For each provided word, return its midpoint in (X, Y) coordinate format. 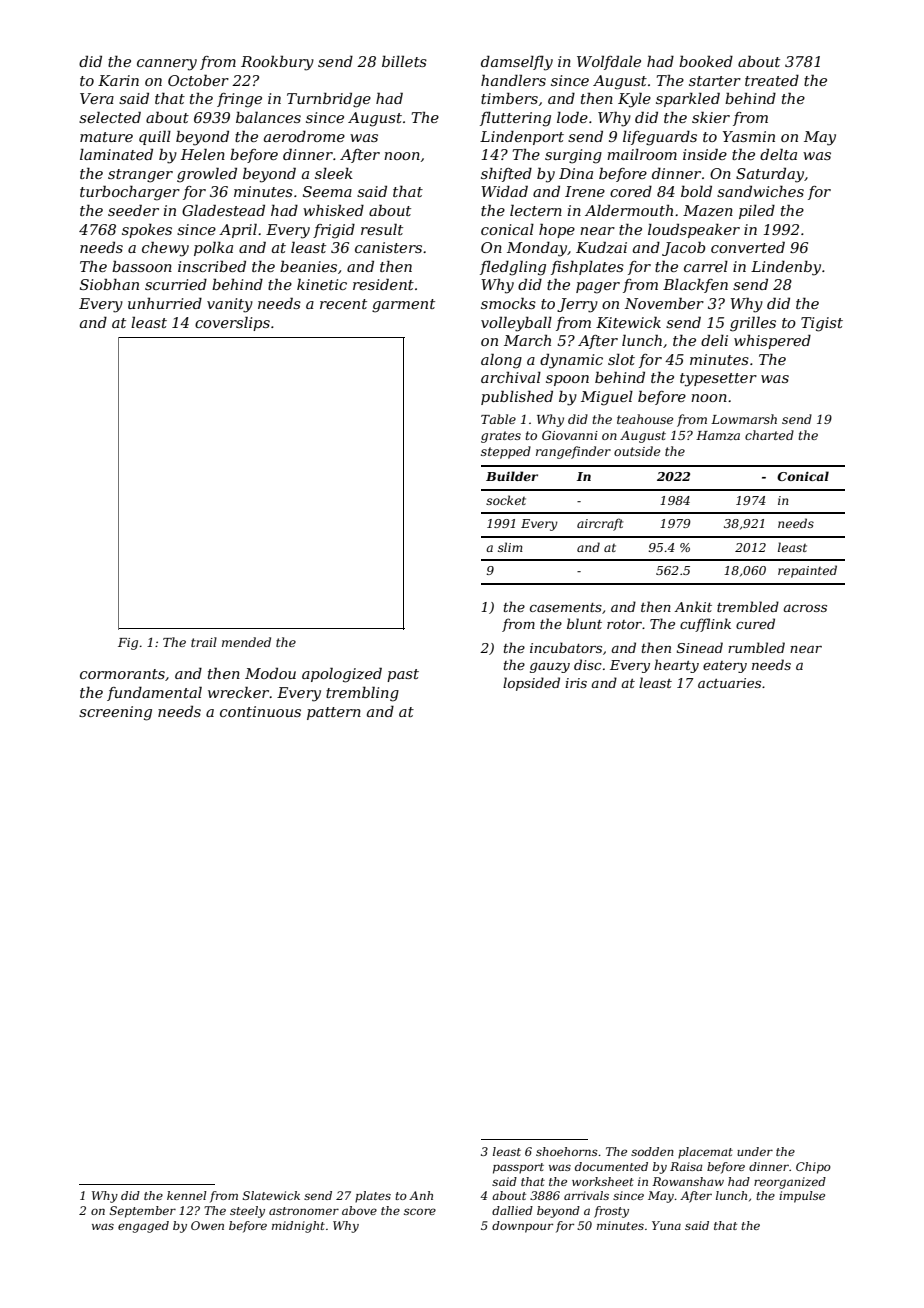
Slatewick (271, 1195)
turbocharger (130, 193)
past (403, 675)
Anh (421, 1195)
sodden (652, 1151)
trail (204, 642)
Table (498, 419)
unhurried (165, 303)
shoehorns (567, 1151)
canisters (388, 247)
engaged (143, 1227)
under (755, 1151)
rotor (624, 624)
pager (598, 288)
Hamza (718, 435)
